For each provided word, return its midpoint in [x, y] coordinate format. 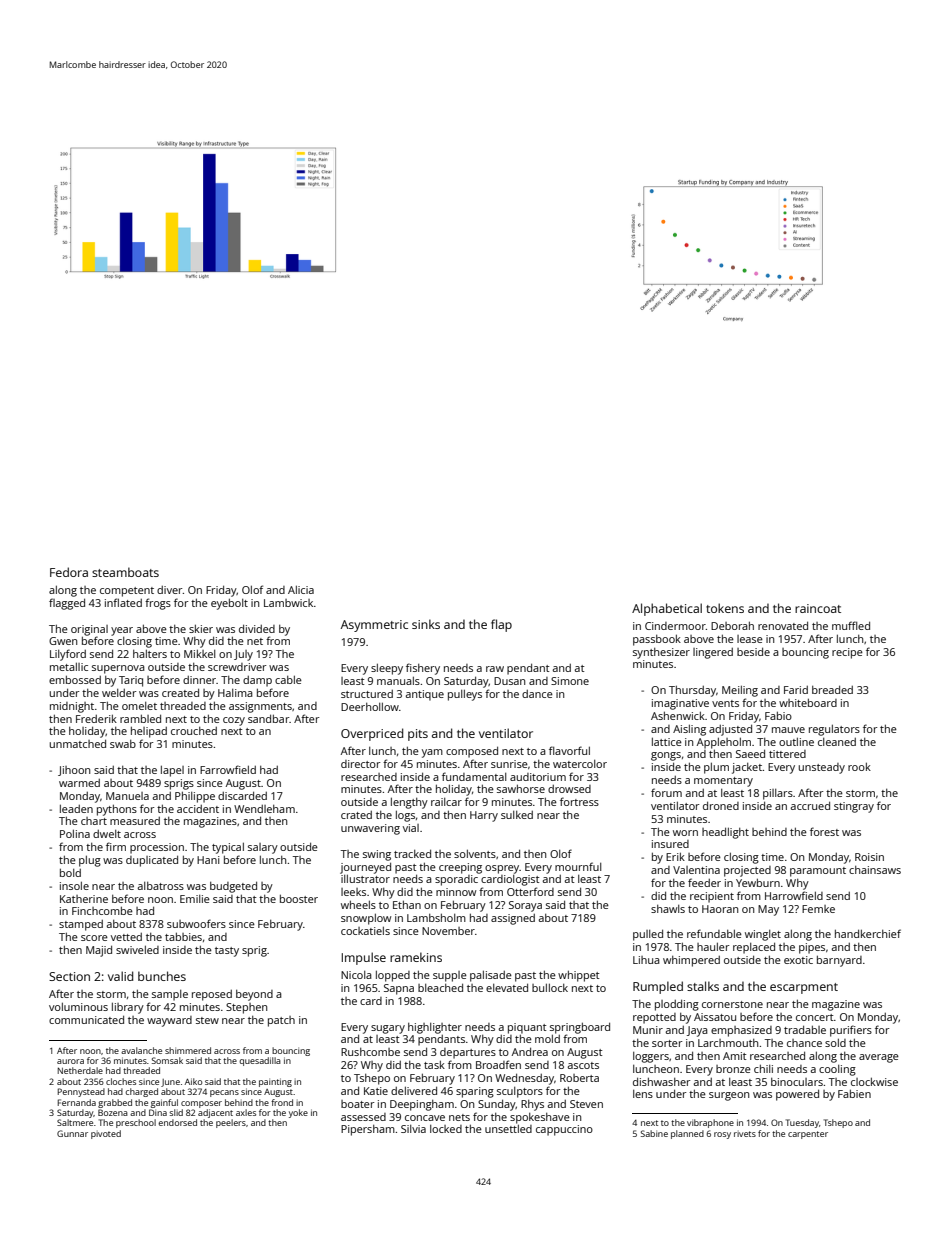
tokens [725, 608]
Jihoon [74, 771]
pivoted [106, 1134]
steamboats [125, 572]
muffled [851, 625]
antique [425, 695]
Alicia [301, 589]
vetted [126, 937]
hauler [713, 946]
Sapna [399, 989]
